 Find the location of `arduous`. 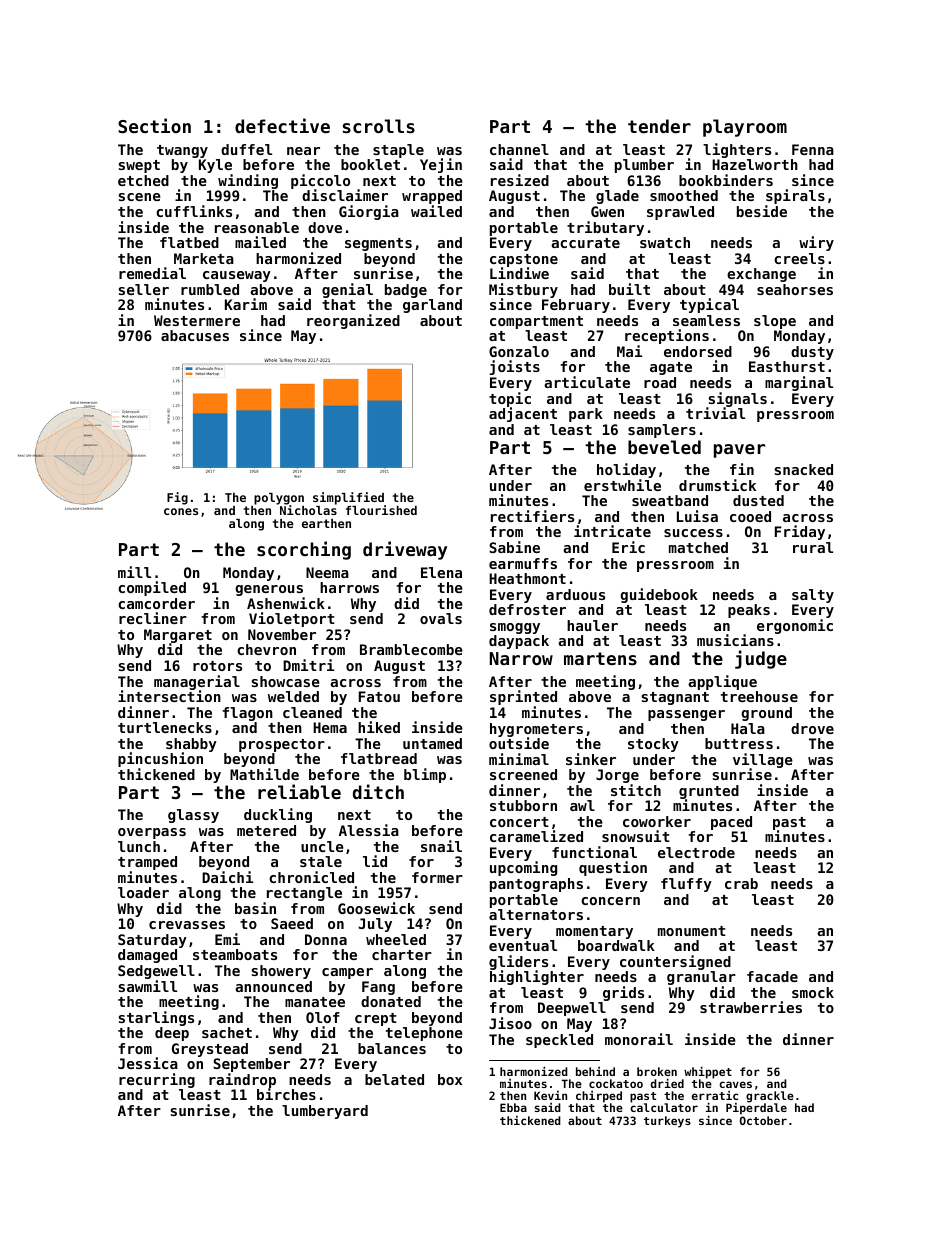

arduous is located at coordinates (575, 594).
